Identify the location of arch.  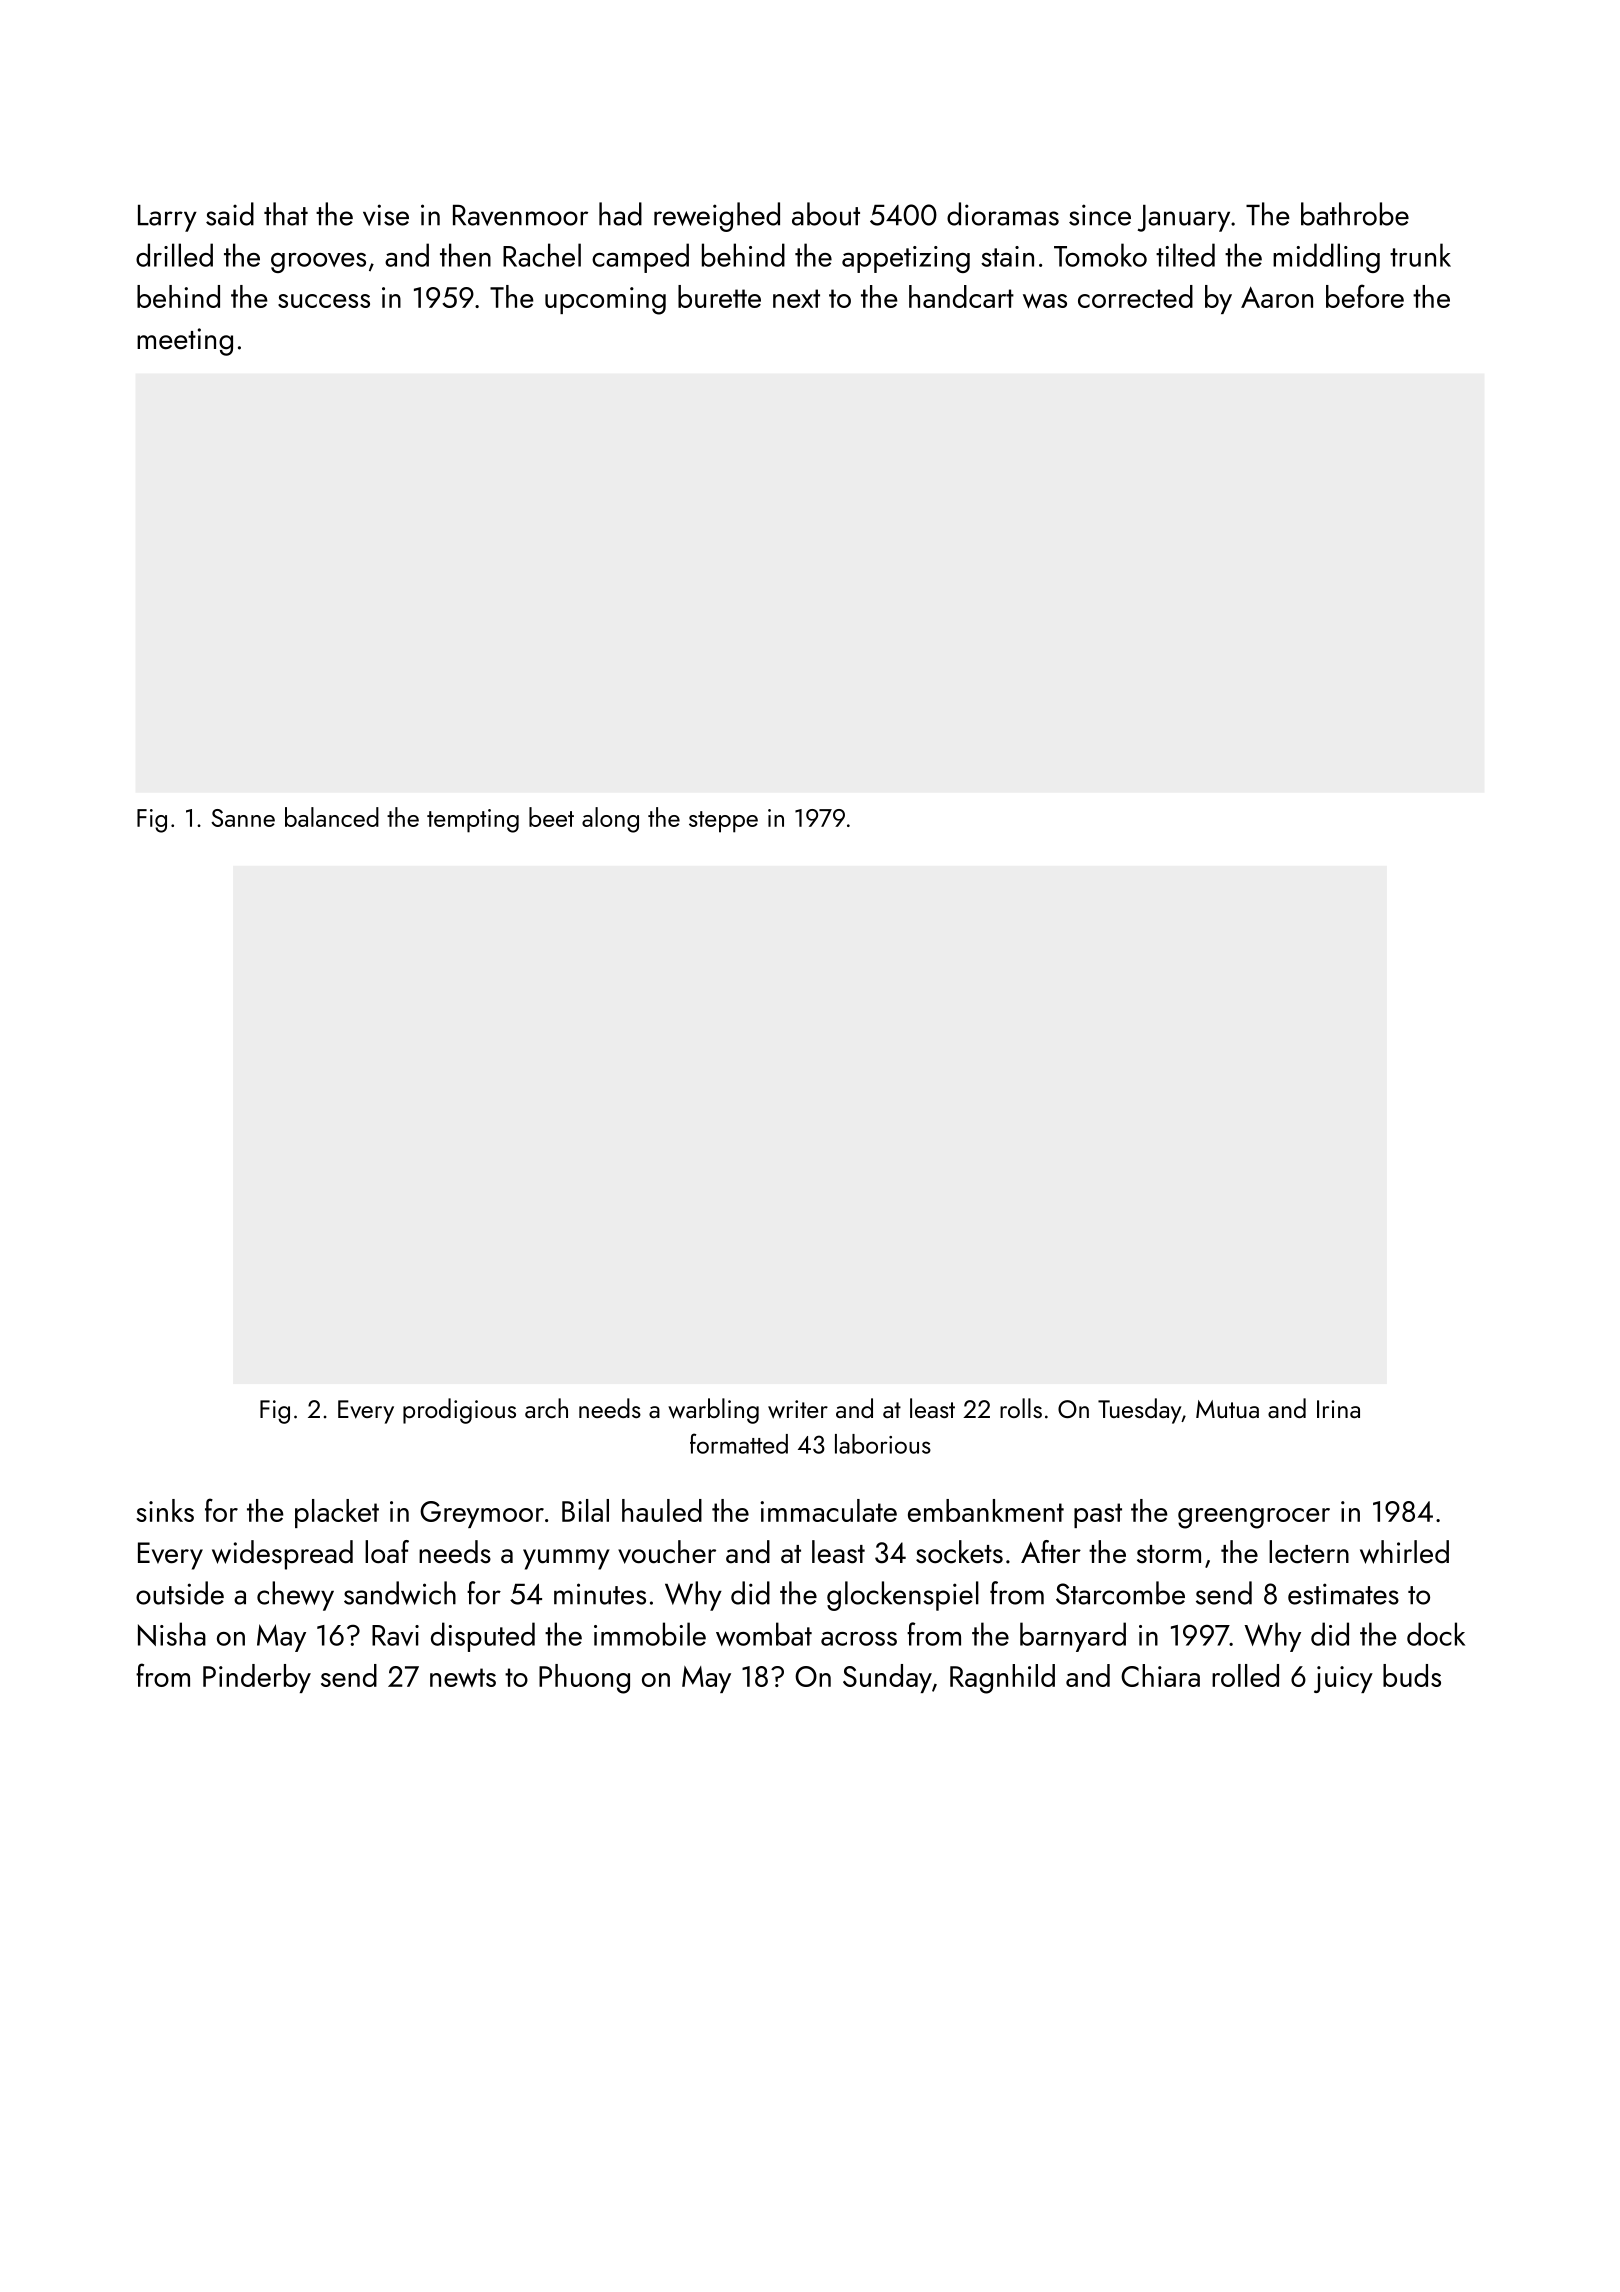
(546, 1408).
